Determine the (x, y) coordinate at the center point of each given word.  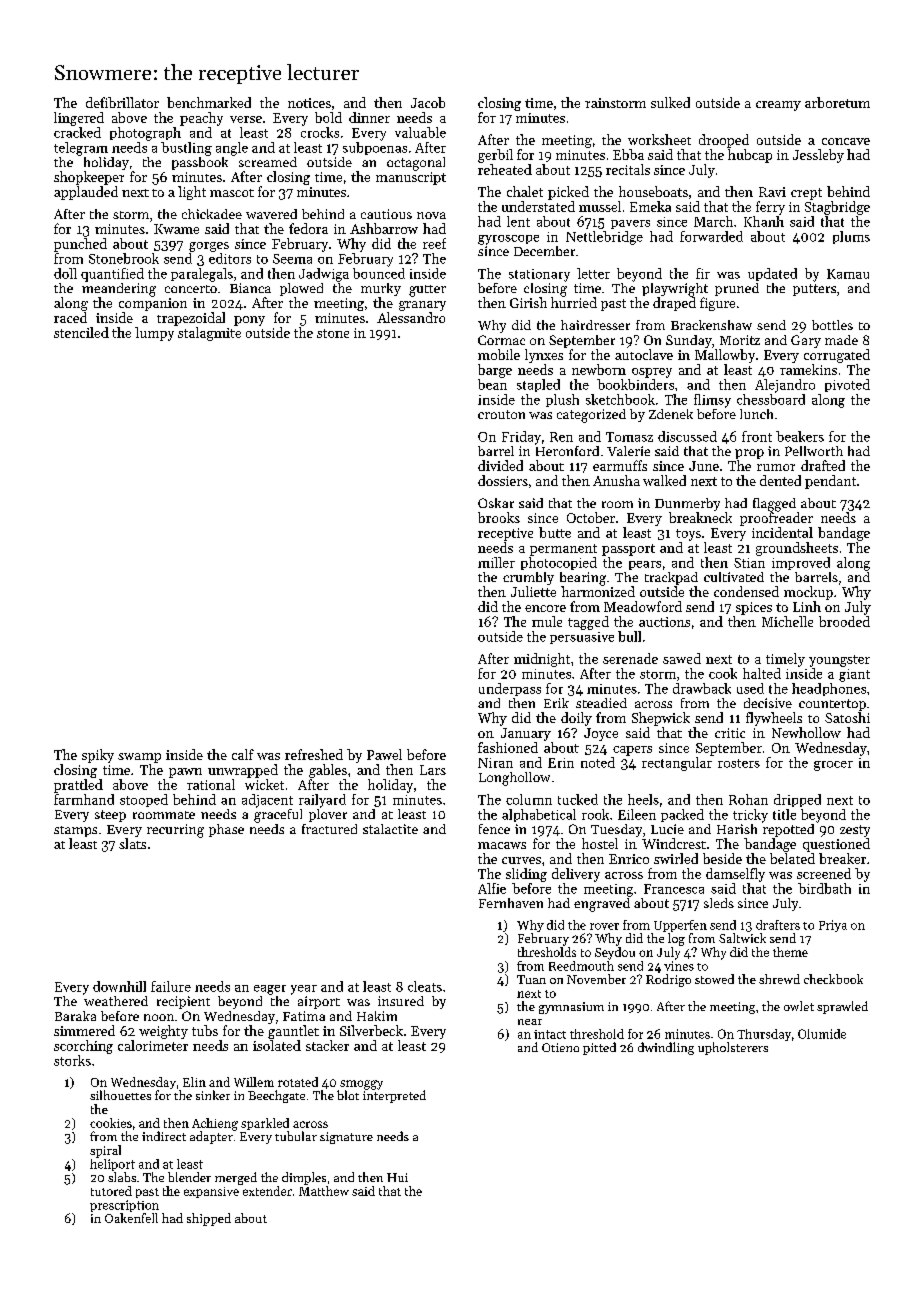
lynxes (544, 356)
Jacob (428, 102)
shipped (209, 1219)
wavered (271, 214)
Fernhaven (511, 903)
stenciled (81, 332)
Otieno (560, 1047)
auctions (664, 622)
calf (243, 754)
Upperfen (680, 926)
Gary (806, 341)
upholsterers (733, 1048)
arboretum (837, 102)
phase (226, 830)
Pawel (384, 754)
